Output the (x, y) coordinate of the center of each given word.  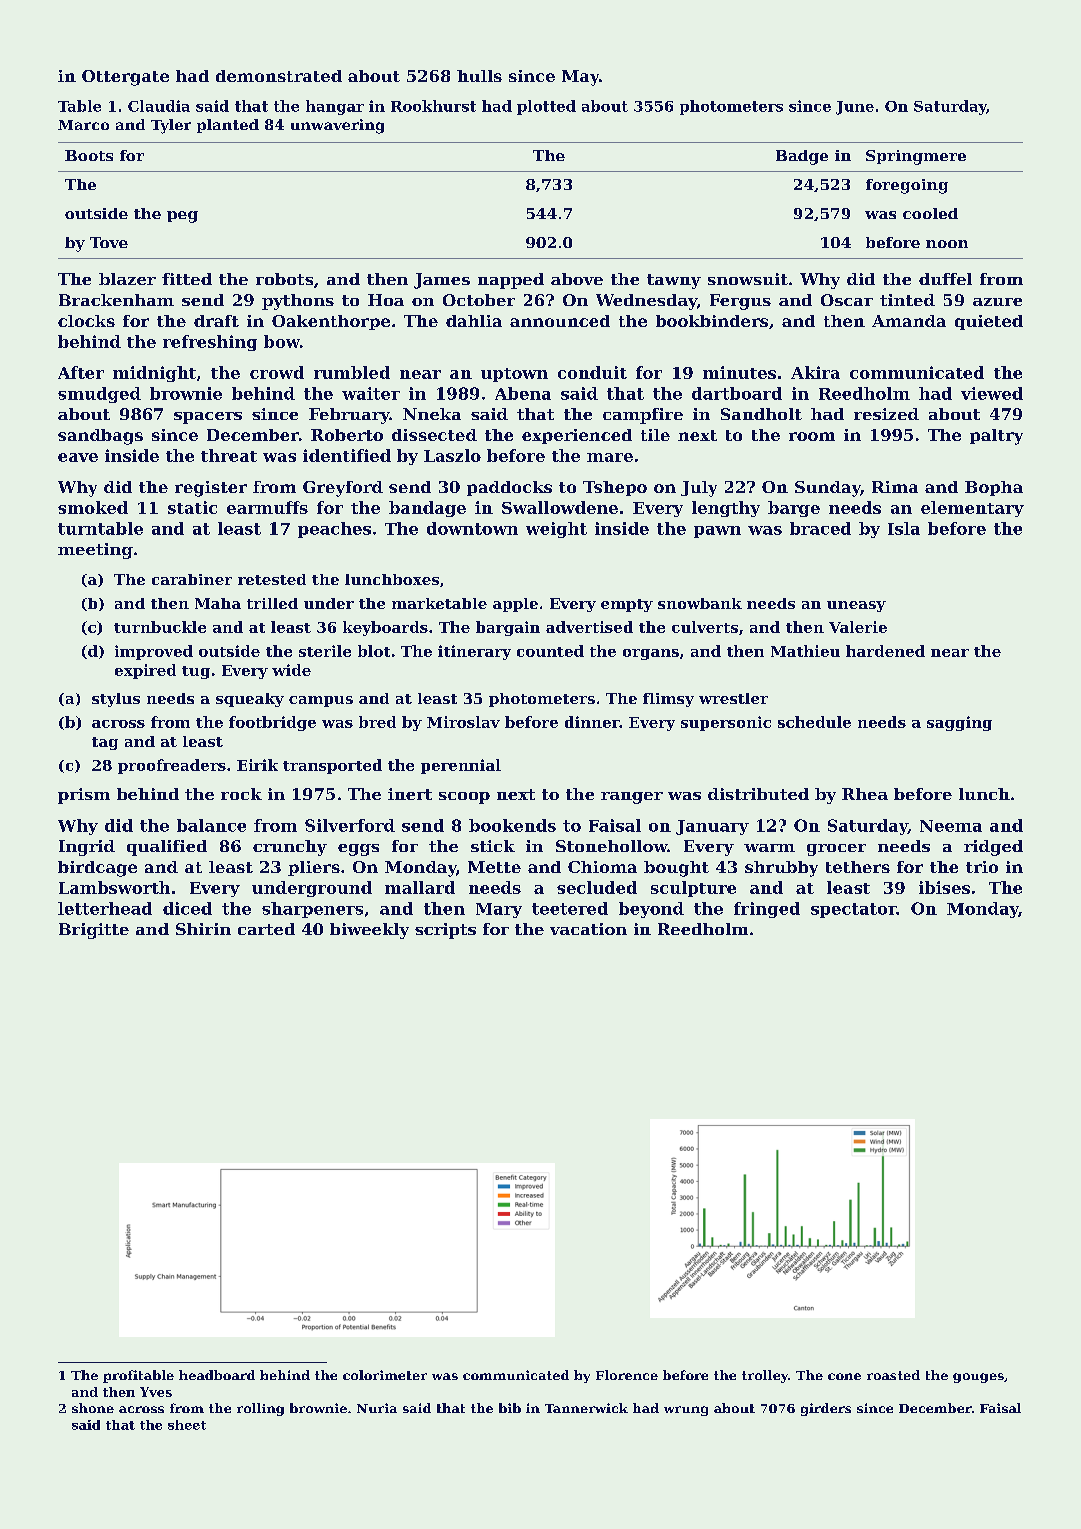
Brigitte (94, 931)
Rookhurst (433, 106)
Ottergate (125, 78)
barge (794, 509)
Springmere (916, 157)
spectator (854, 910)
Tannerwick (586, 1408)
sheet (187, 1425)
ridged (993, 848)
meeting (95, 551)
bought (676, 869)
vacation (588, 929)
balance (211, 825)
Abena (523, 393)
